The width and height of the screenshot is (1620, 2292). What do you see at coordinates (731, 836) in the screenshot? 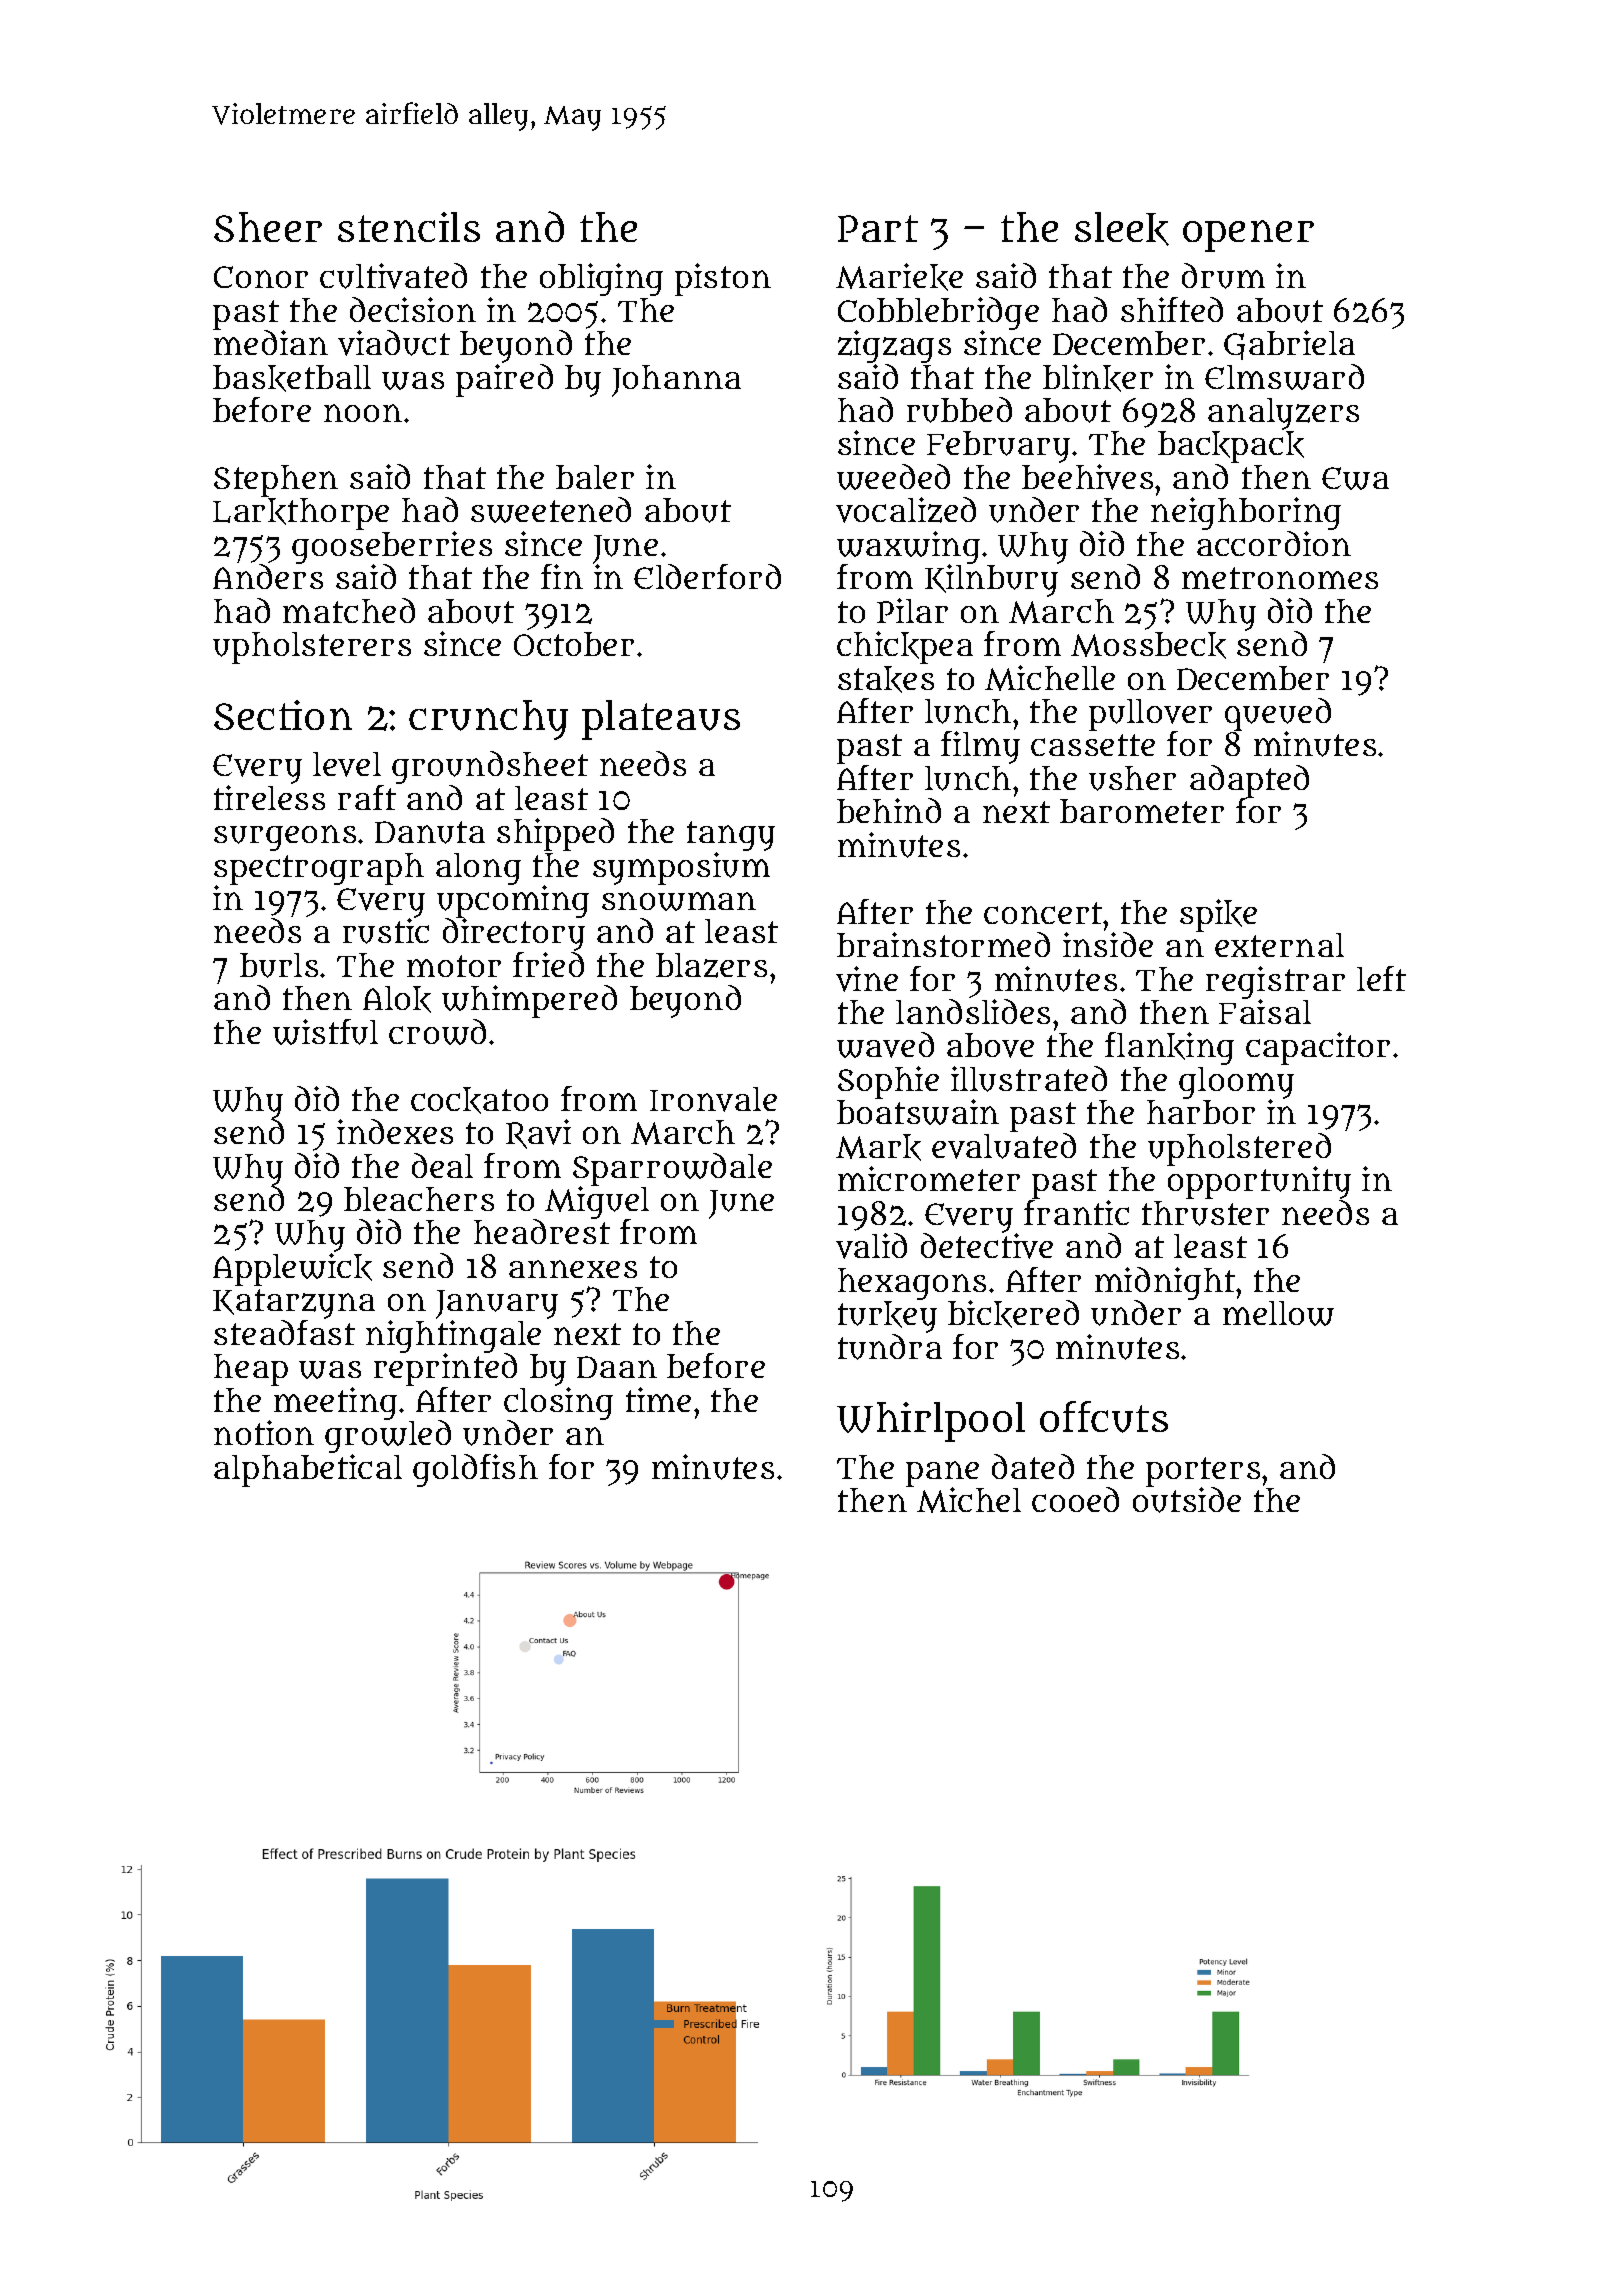
I see `tangy` at bounding box center [731, 836].
